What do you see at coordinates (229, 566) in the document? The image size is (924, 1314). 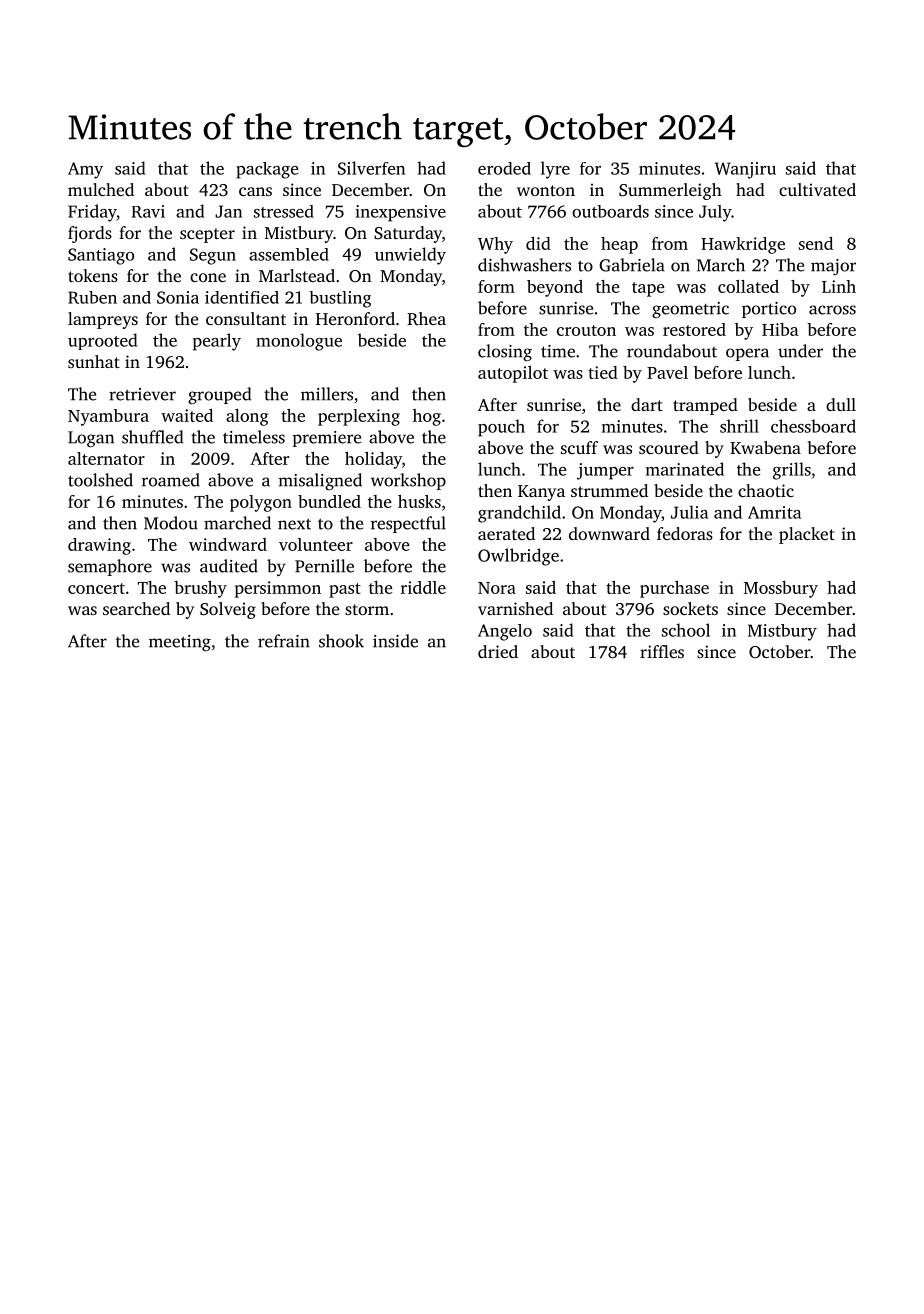 I see `audited` at bounding box center [229, 566].
